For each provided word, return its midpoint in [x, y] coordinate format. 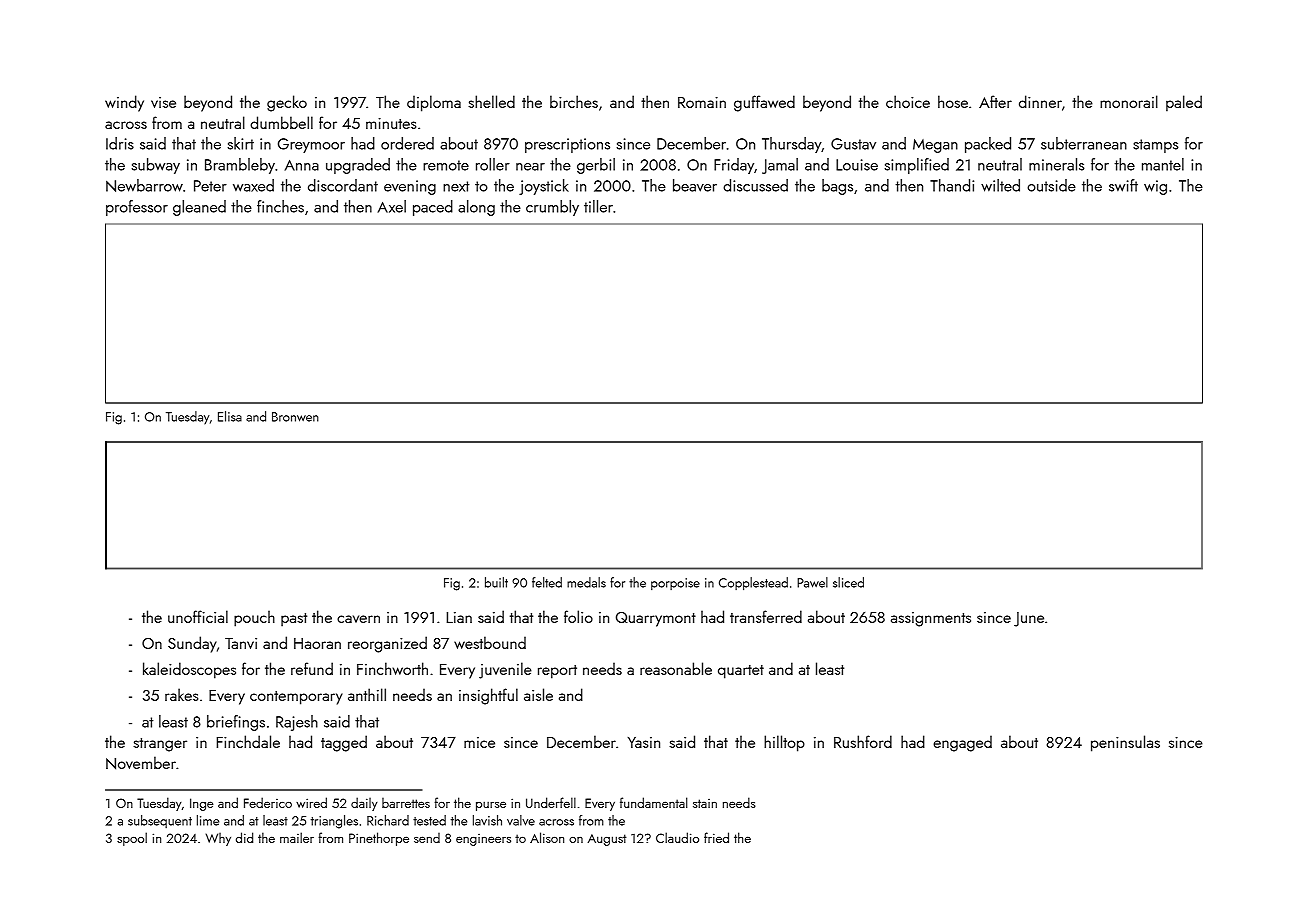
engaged [962, 743]
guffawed [764, 103]
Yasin [644, 742]
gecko [287, 103]
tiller [598, 206]
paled [1184, 103]
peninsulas [1125, 743]
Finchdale [248, 741]
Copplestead [753, 584]
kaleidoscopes [189, 670]
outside [1051, 185]
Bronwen [295, 417]
